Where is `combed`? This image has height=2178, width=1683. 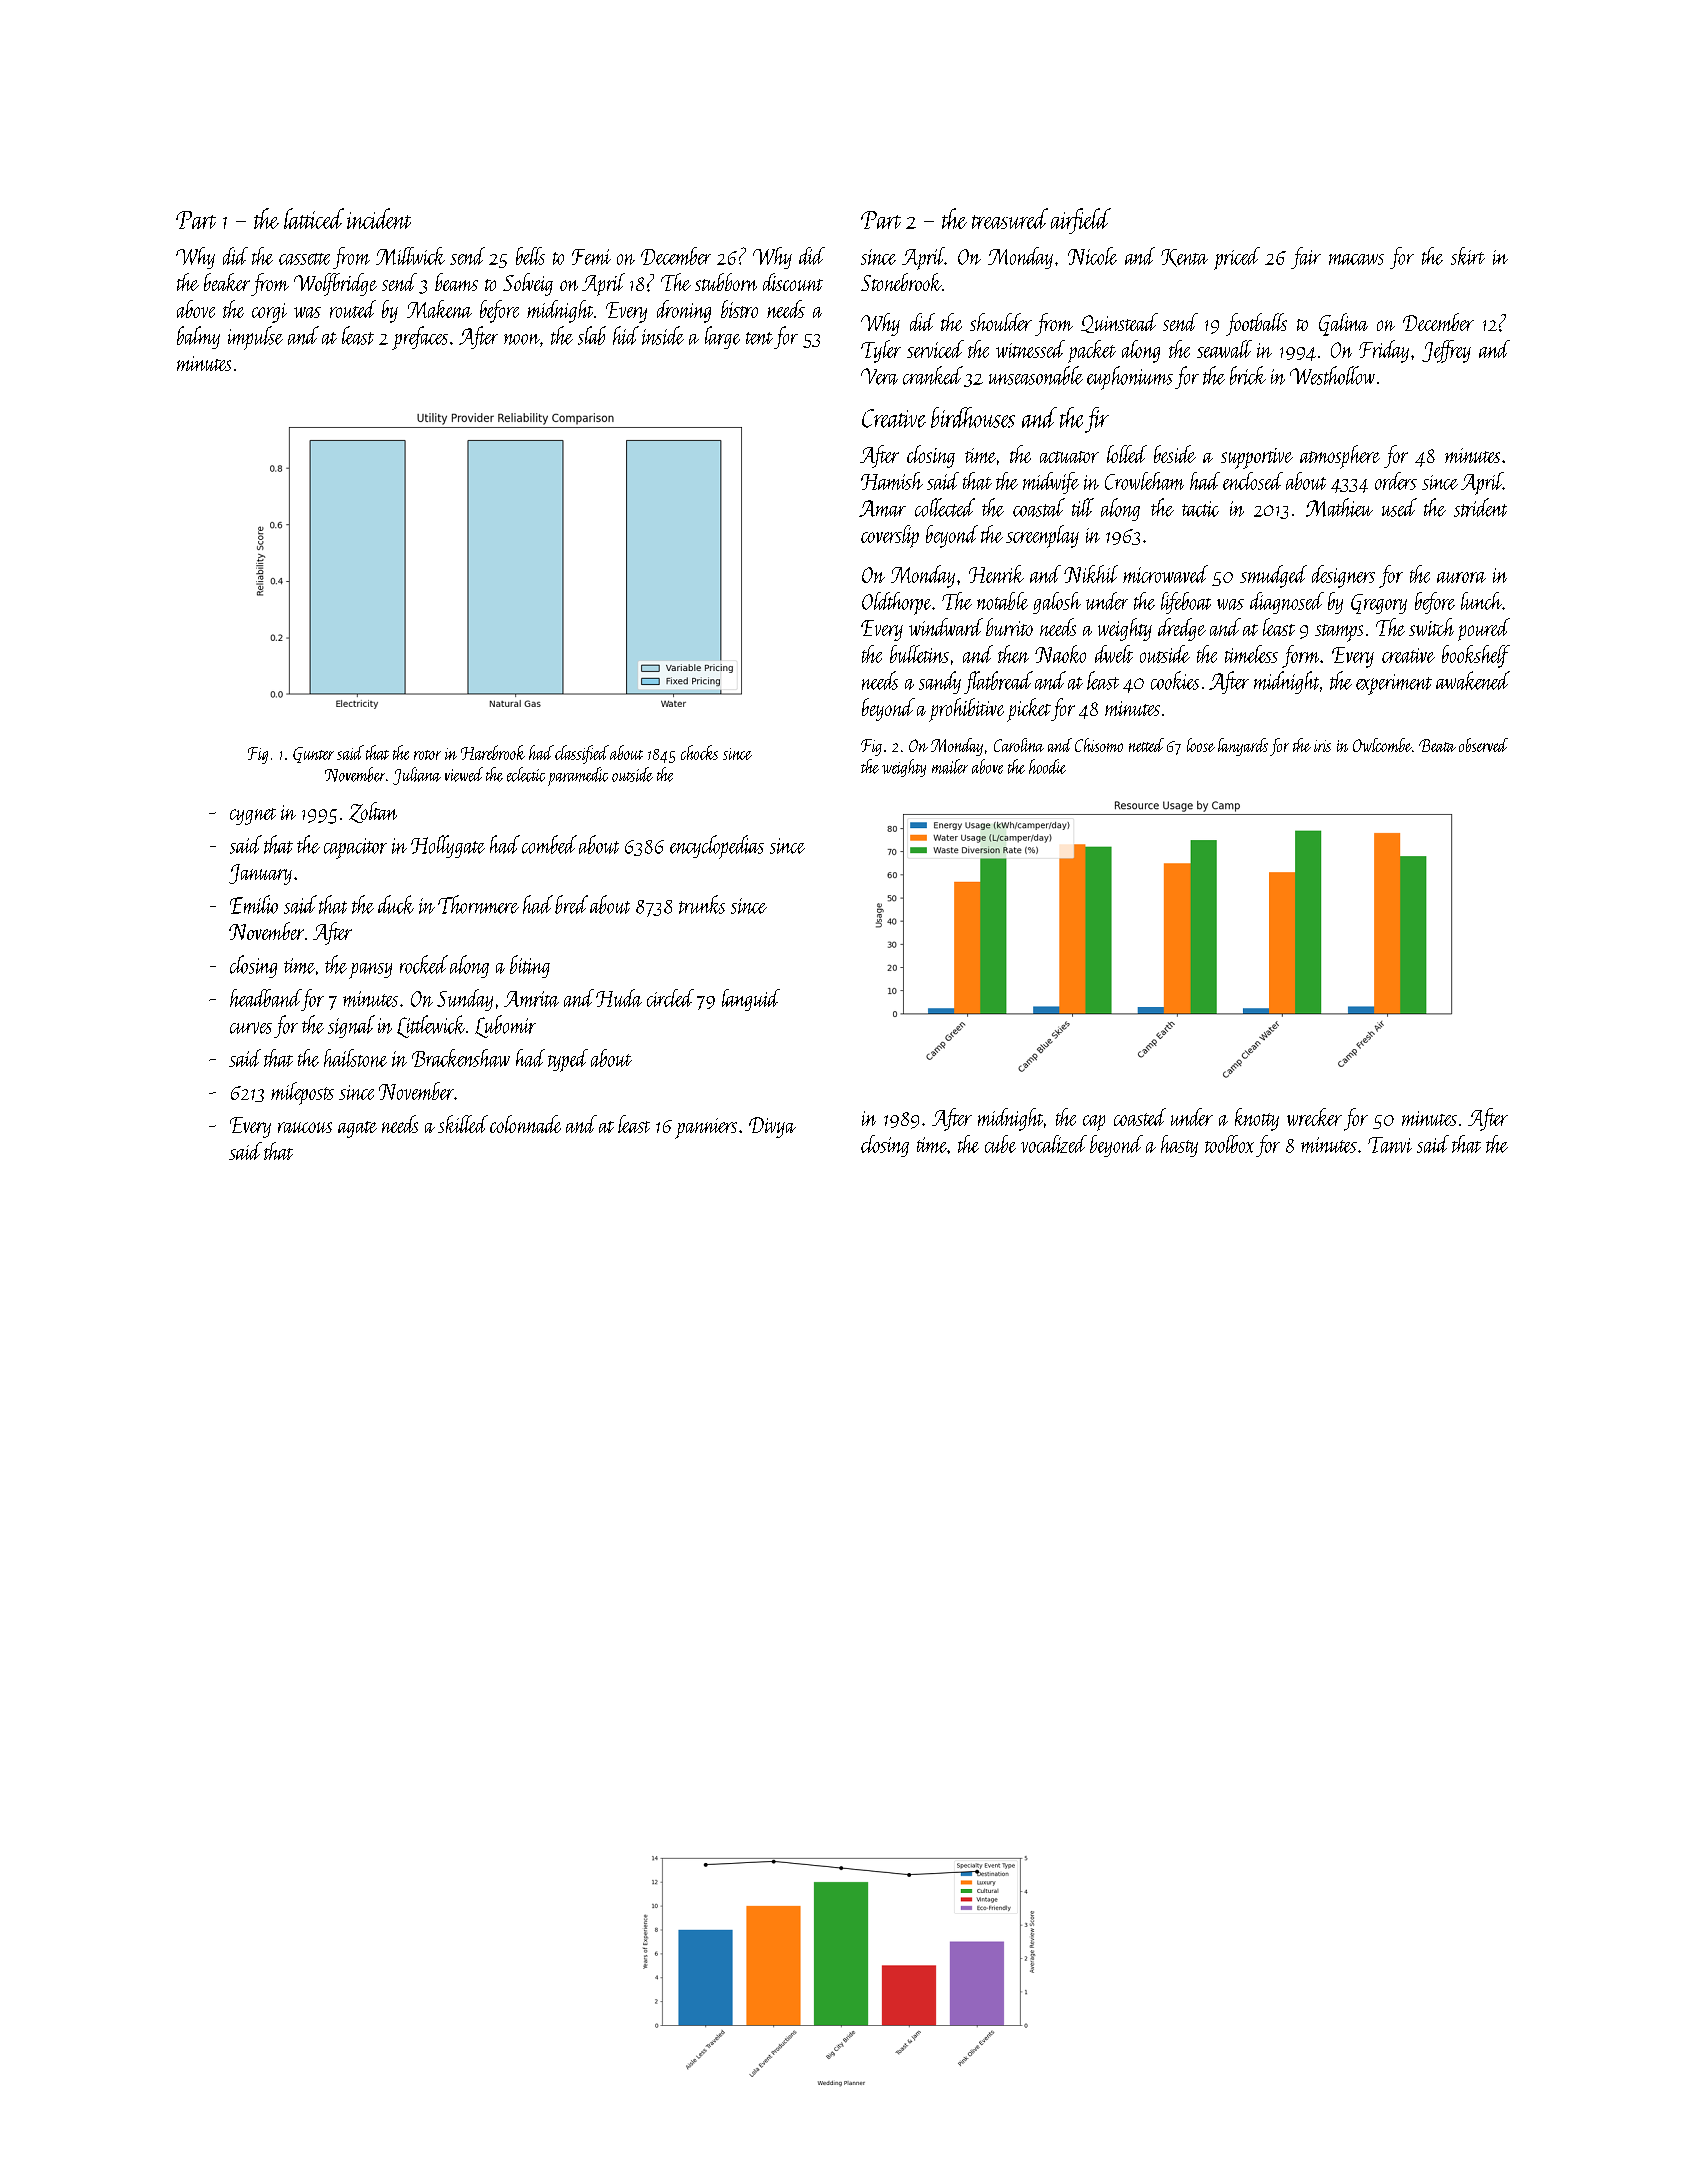 combed is located at coordinates (549, 844).
